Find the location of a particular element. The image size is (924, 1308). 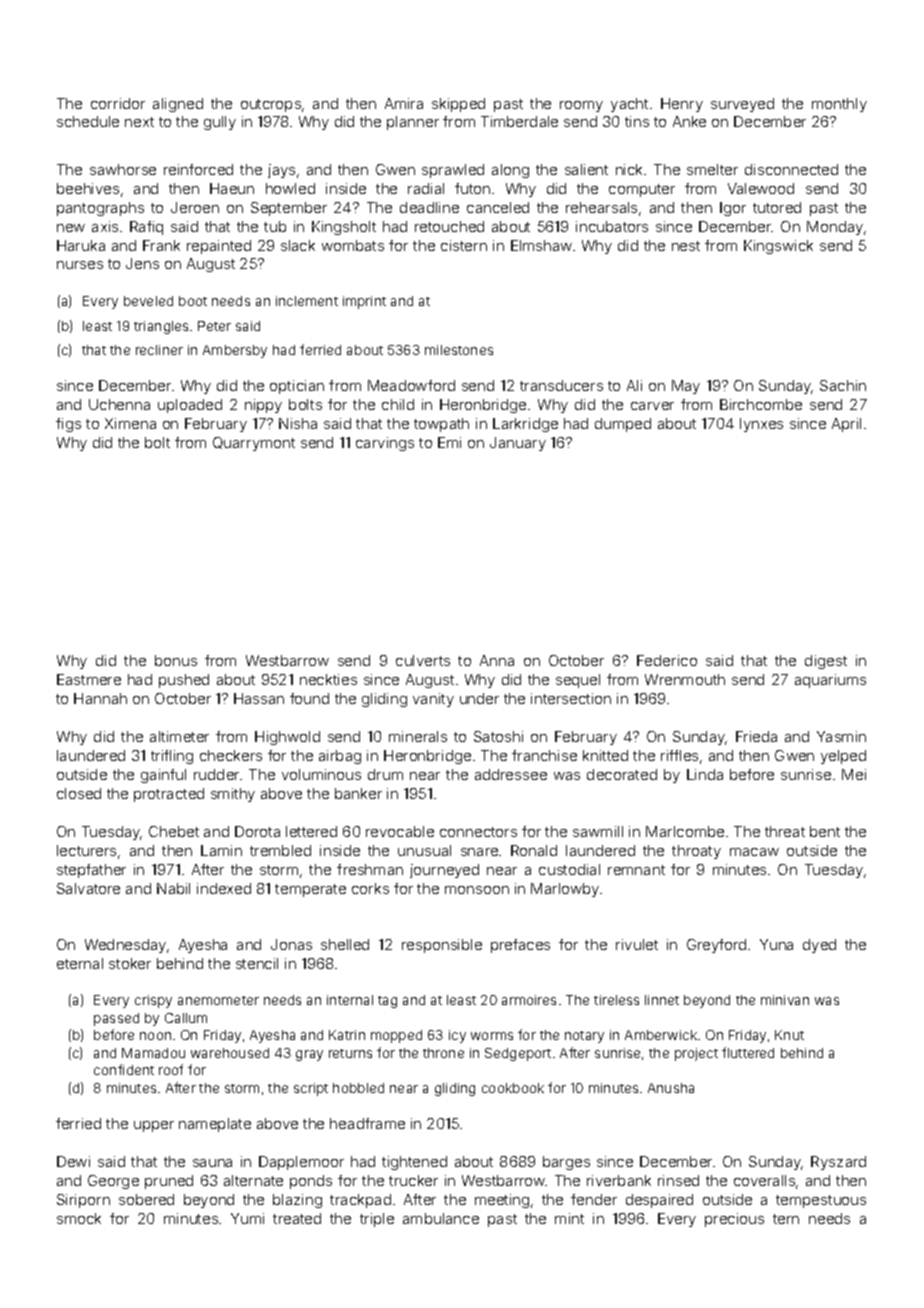

Elmshaw is located at coordinates (541, 245).
